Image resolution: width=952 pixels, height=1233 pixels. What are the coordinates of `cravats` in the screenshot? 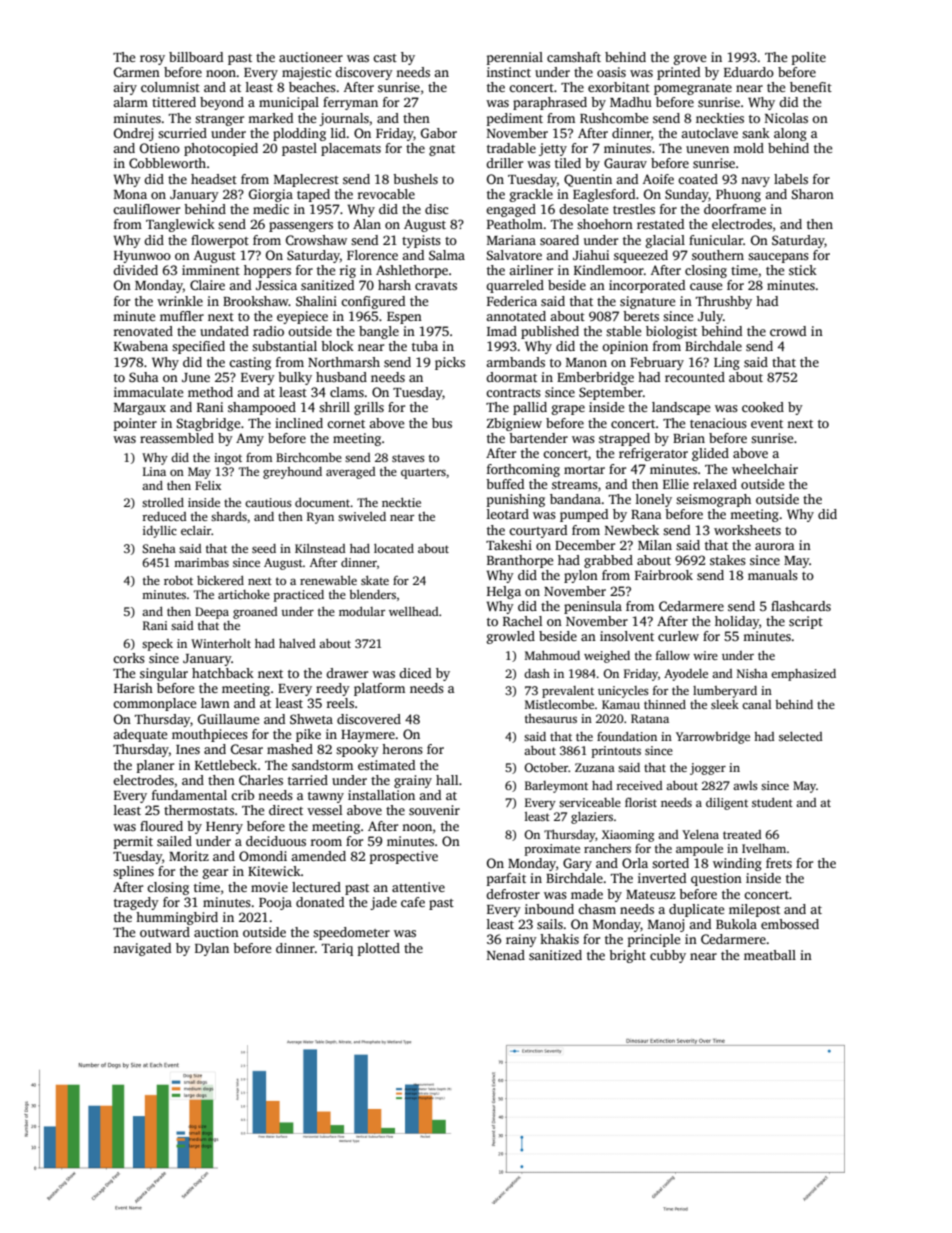 It's located at (436, 286).
